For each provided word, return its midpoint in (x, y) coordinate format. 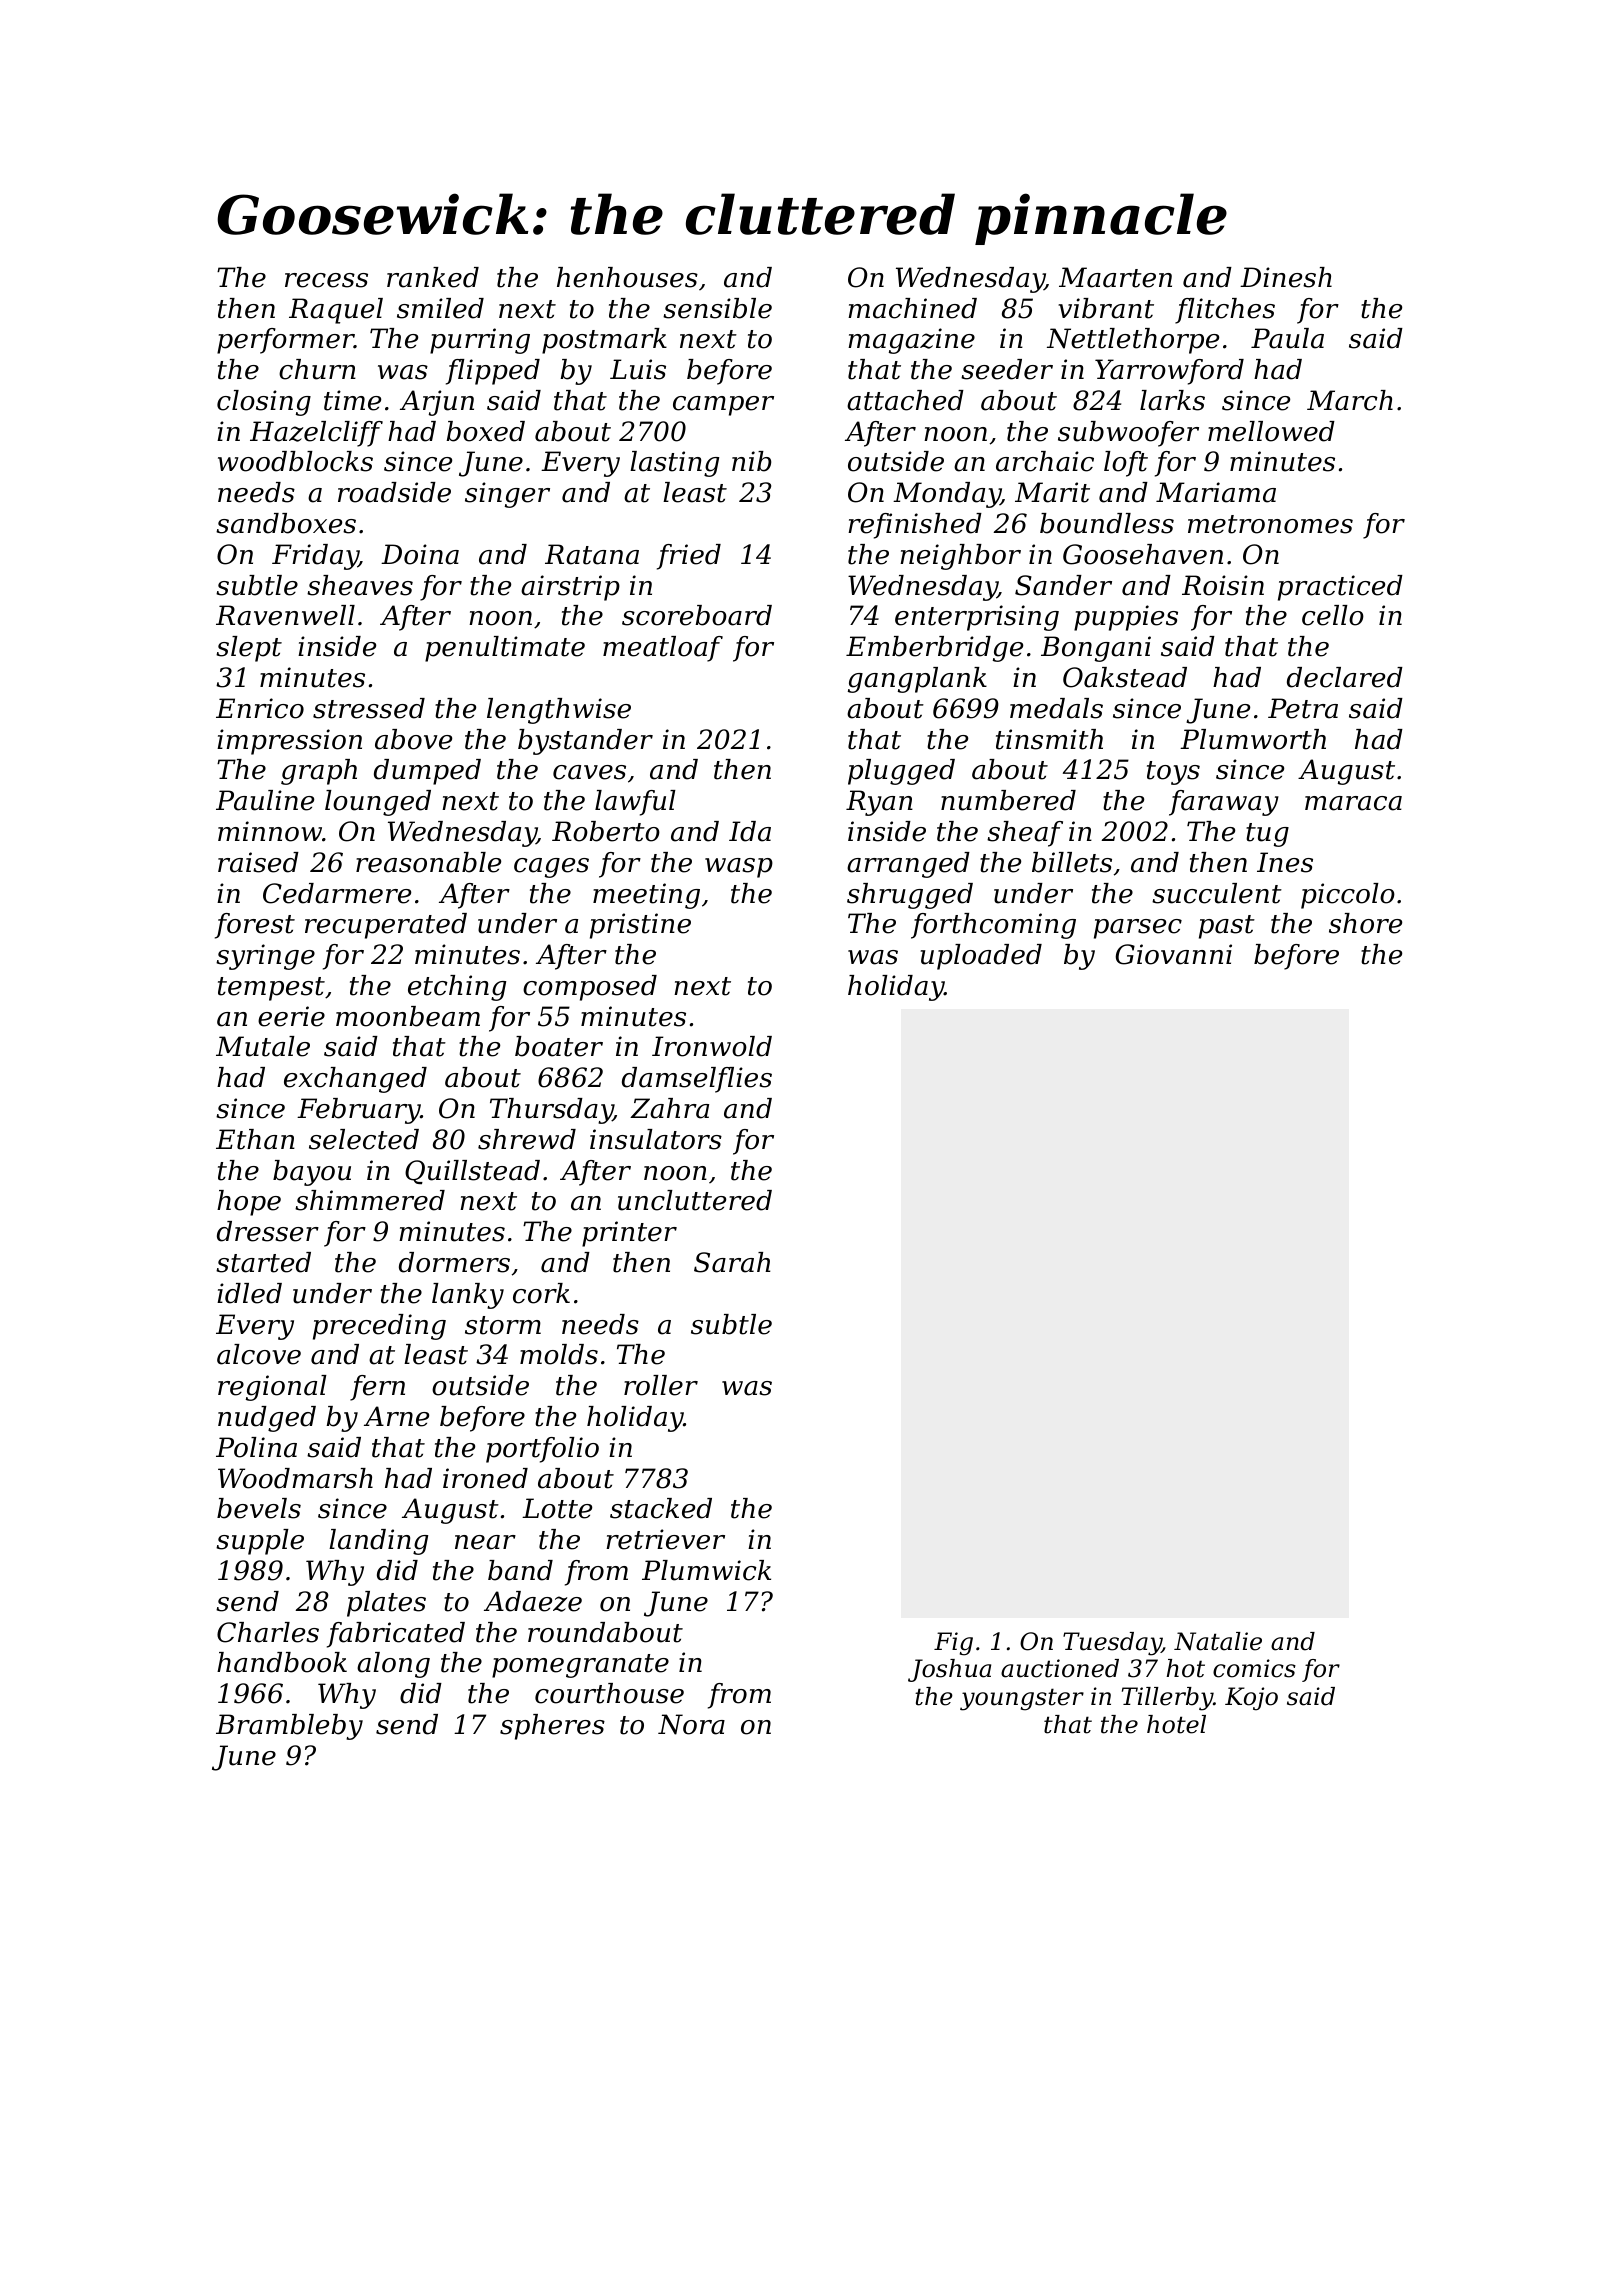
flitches (1225, 311)
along (393, 1665)
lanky (468, 1296)
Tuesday (1112, 1644)
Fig (953, 1644)
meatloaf (663, 649)
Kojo (1251, 1699)
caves (589, 772)
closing (264, 403)
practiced (1340, 588)
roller (661, 1385)
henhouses (627, 277)
